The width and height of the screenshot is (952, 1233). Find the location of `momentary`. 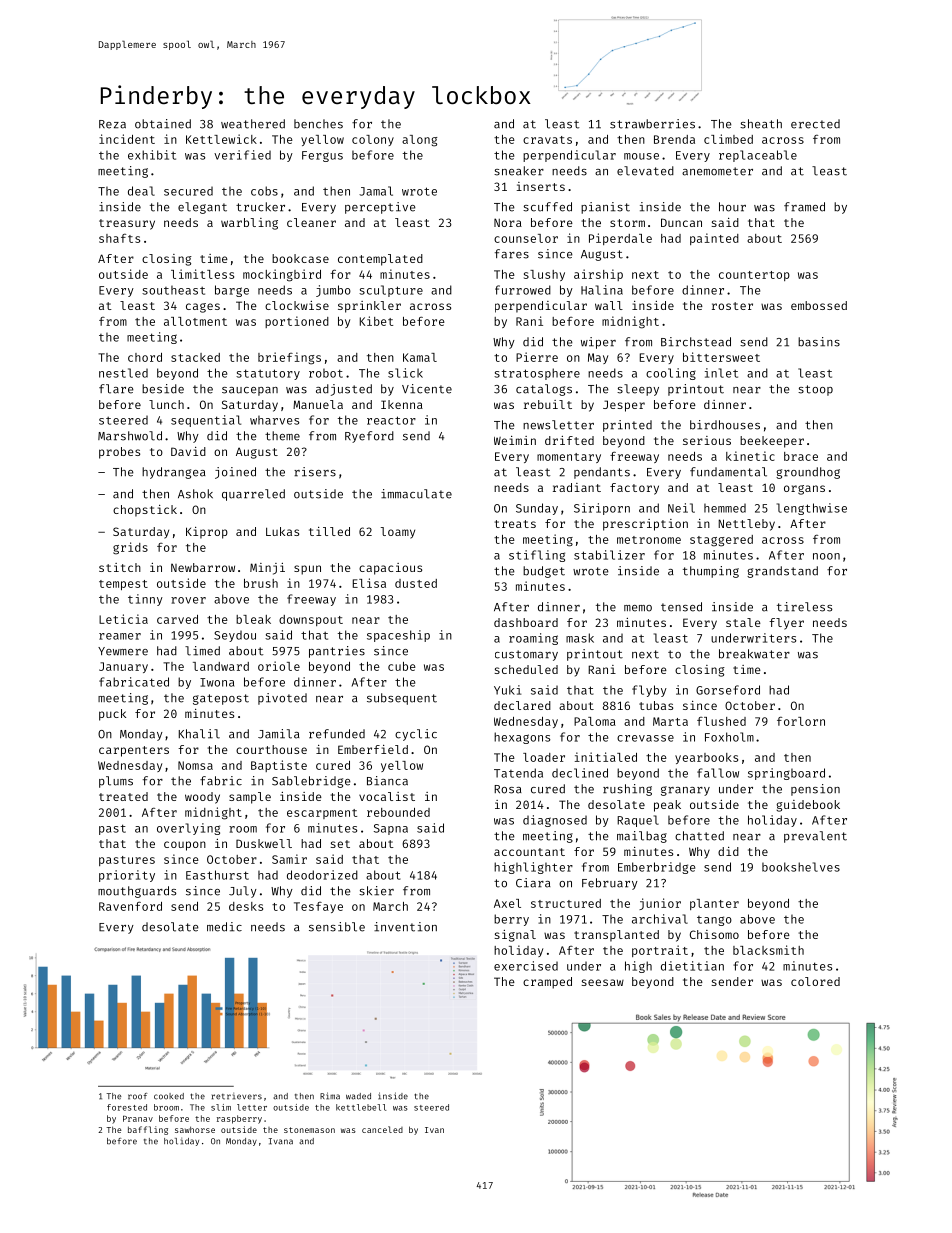

momentary is located at coordinates (569, 458).
